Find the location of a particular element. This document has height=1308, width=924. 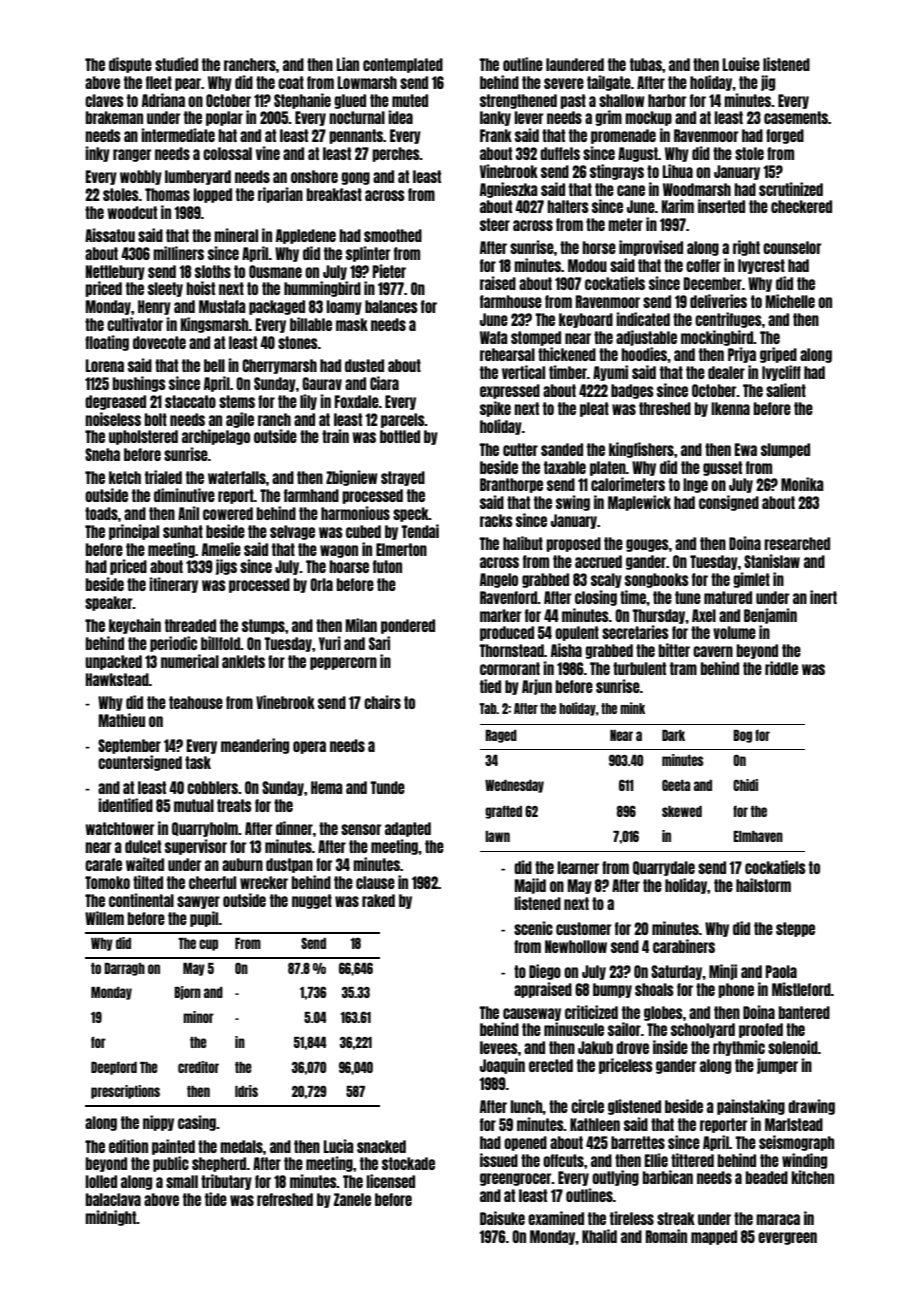

September is located at coordinates (129, 746).
